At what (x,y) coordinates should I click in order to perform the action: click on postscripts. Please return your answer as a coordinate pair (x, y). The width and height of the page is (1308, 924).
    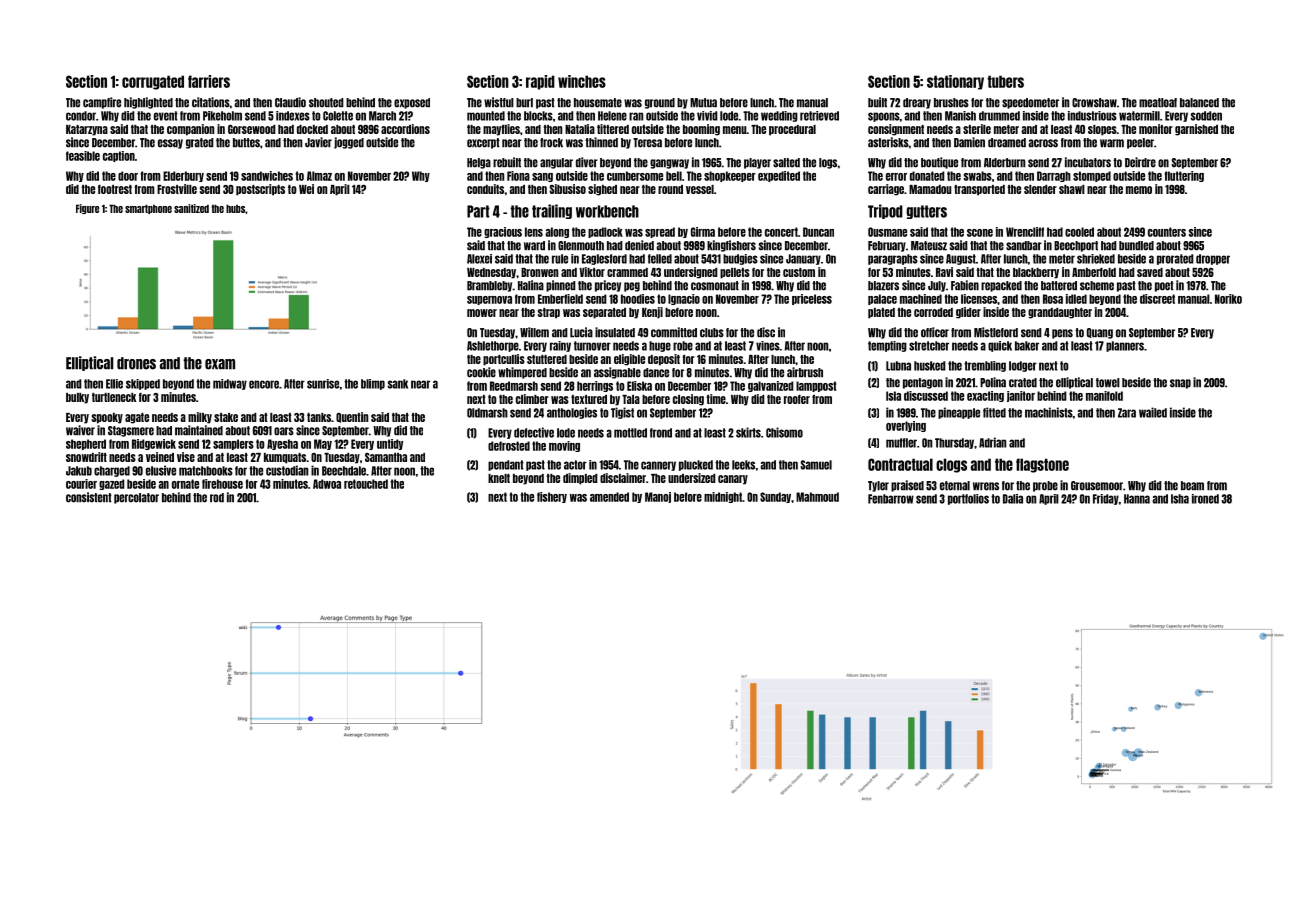
    Looking at the image, I should click on (260, 190).
